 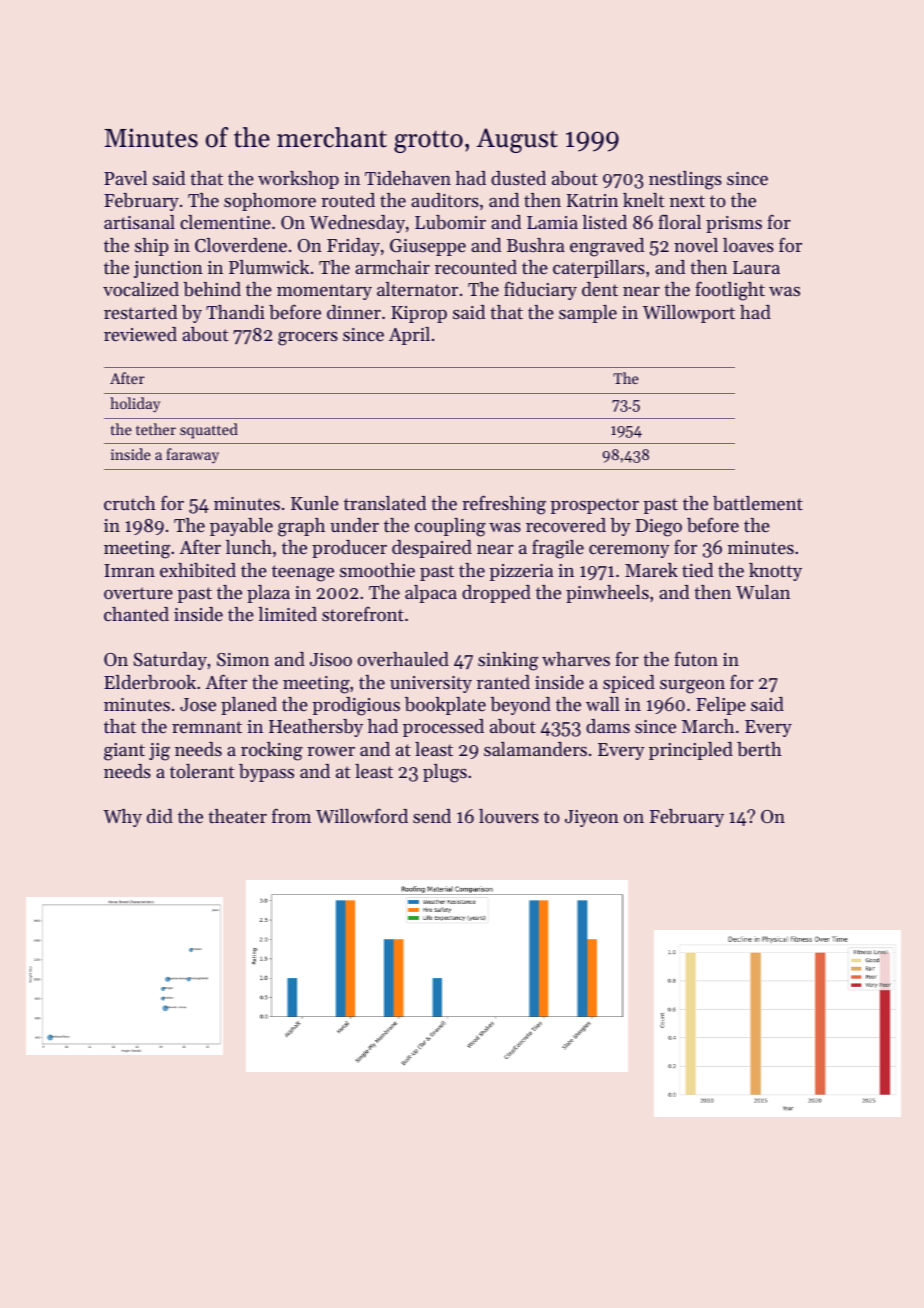 I want to click on Pavel, so click(x=125, y=178).
